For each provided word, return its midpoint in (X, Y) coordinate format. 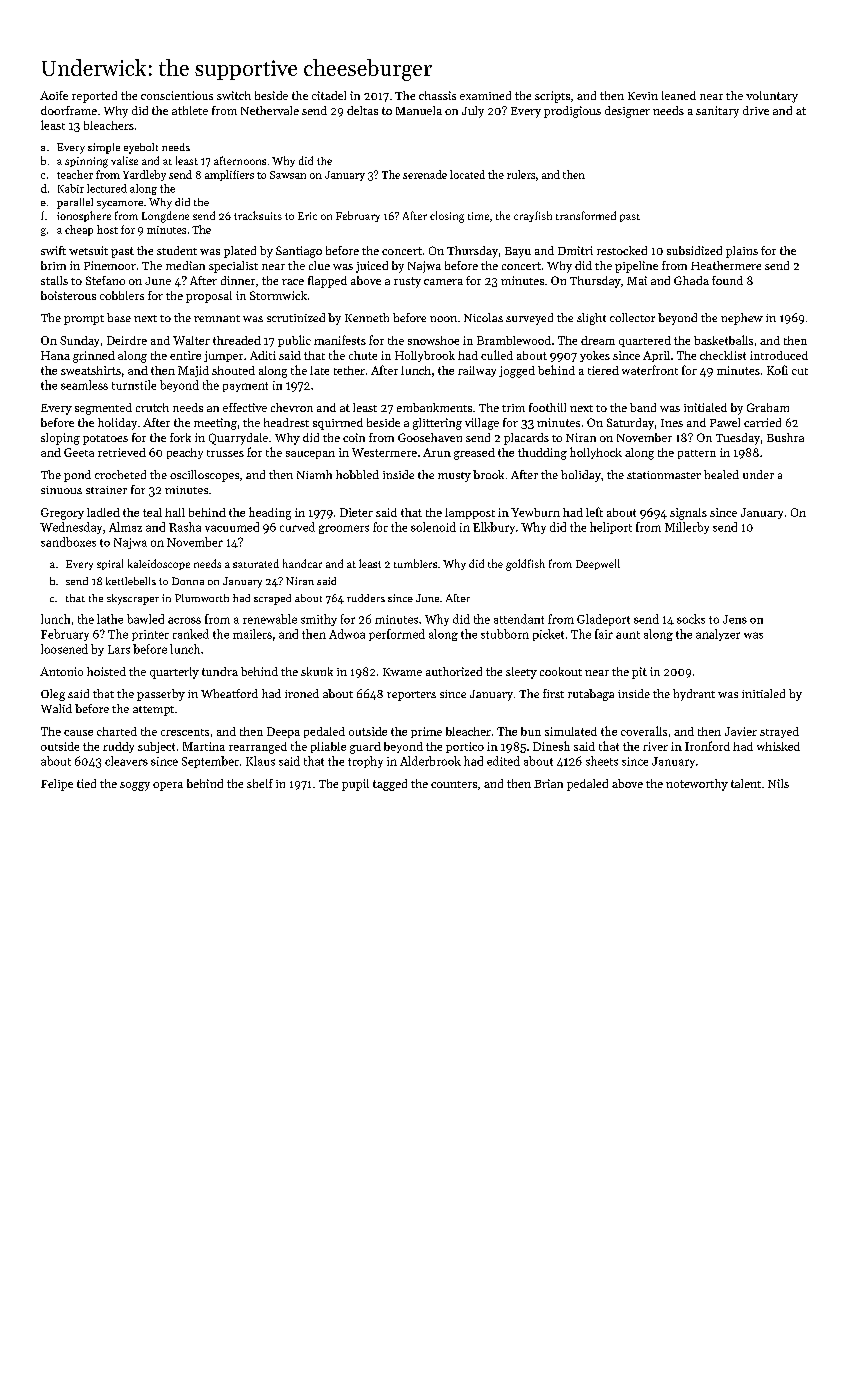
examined (485, 95)
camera (443, 282)
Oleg (53, 695)
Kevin (643, 96)
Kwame (402, 672)
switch (234, 95)
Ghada (691, 280)
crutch (152, 407)
